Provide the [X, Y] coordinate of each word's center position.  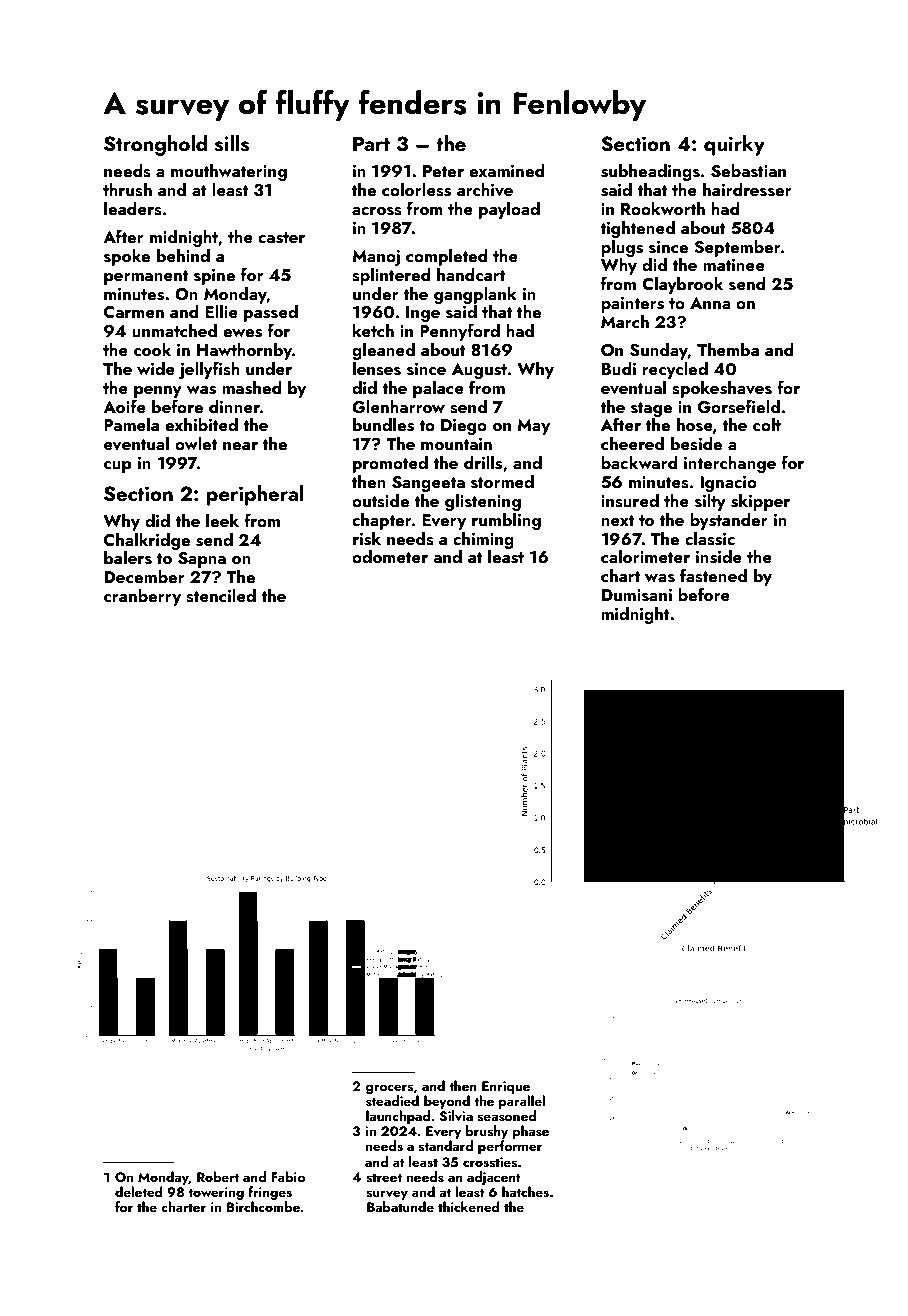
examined [507, 170]
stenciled [221, 595]
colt [767, 424]
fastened [713, 575]
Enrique [506, 1087]
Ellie [221, 311]
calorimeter [645, 556]
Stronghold [155, 145]
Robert [218, 1176]
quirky [734, 145]
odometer [390, 556]
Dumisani [637, 595]
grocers [390, 1089]
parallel [522, 1102]
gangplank [475, 295]
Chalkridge [147, 541]
